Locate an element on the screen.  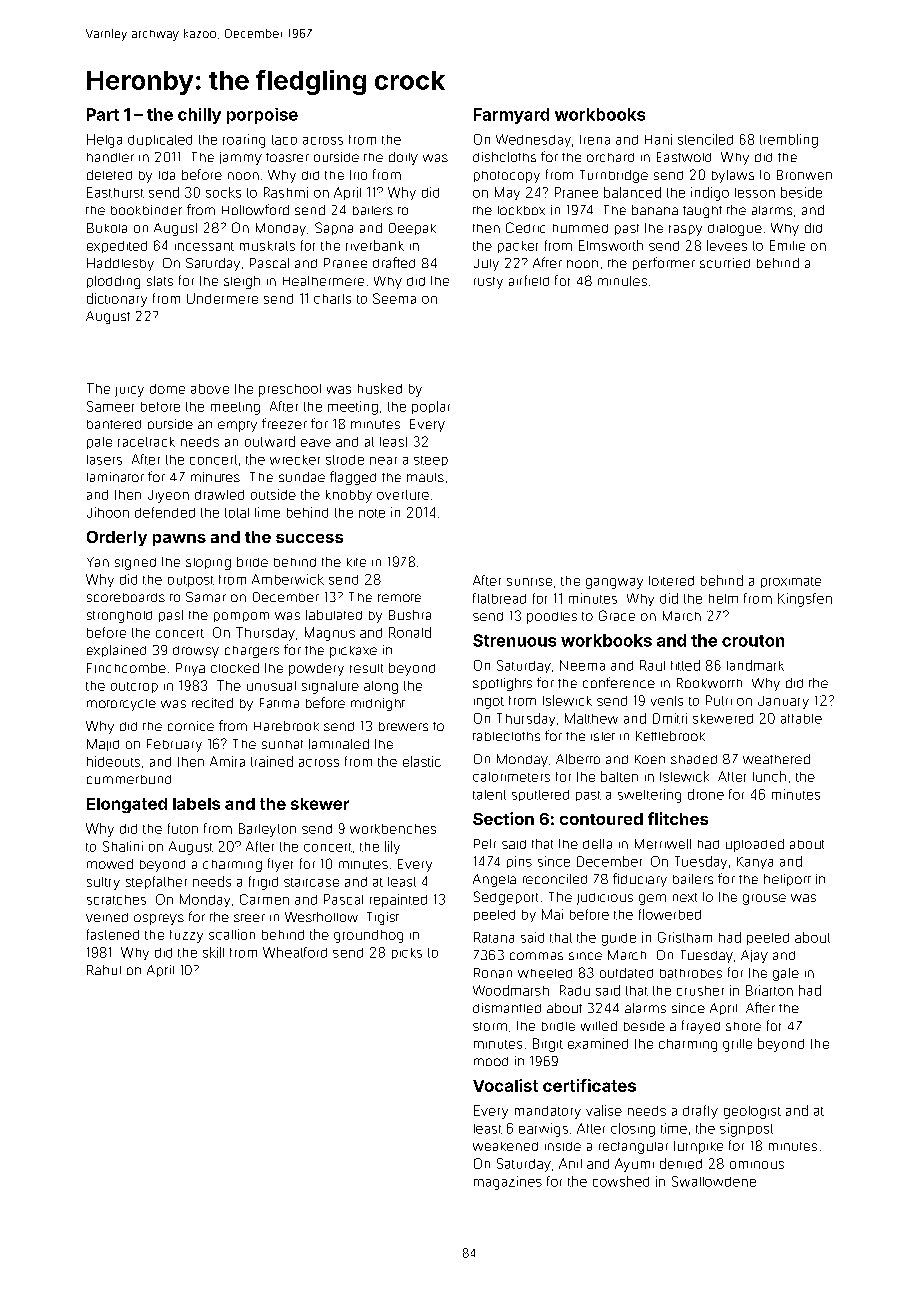
guide is located at coordinates (619, 939).
